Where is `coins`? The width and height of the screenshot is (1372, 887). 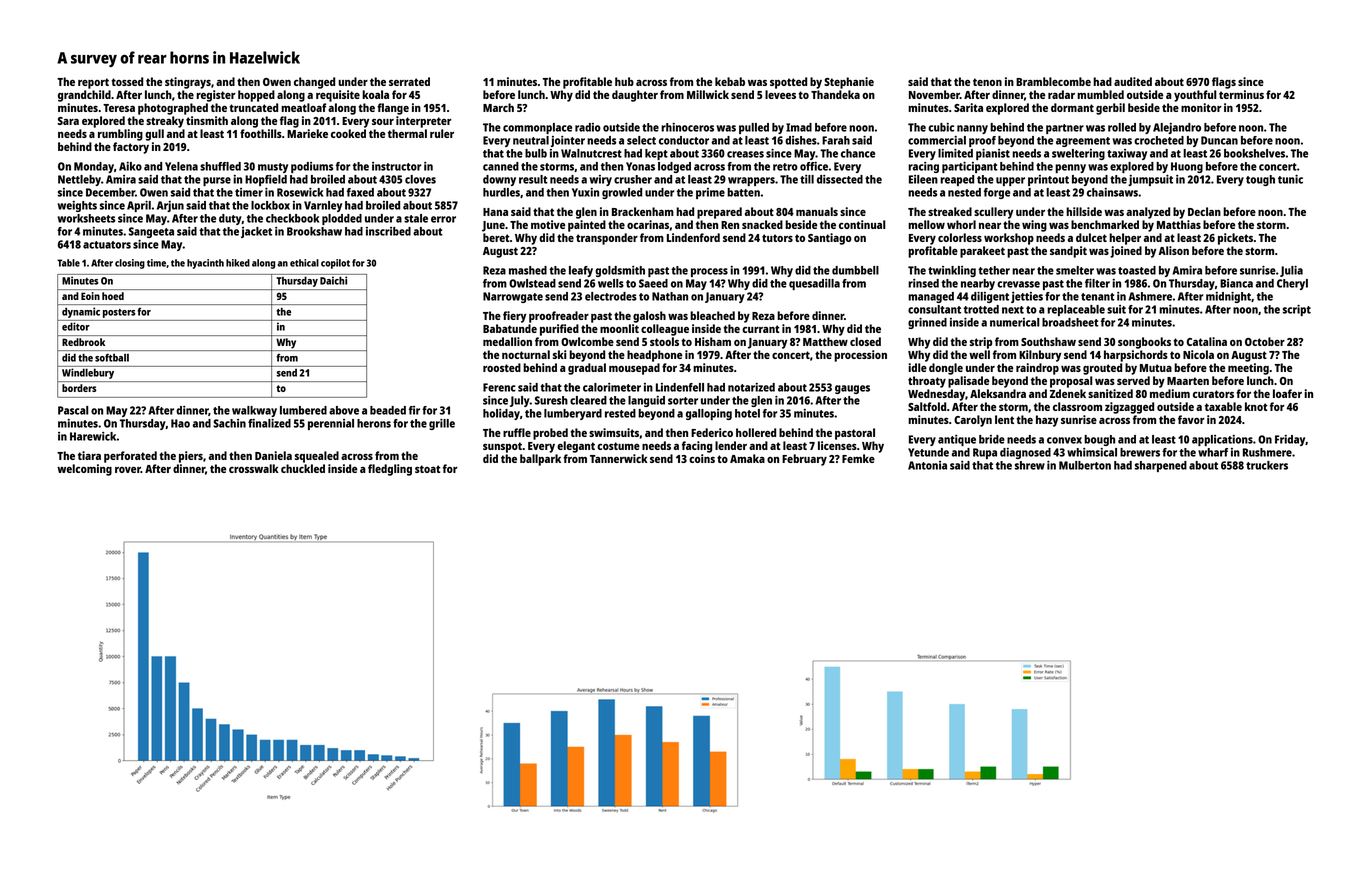 coins is located at coordinates (702, 458).
